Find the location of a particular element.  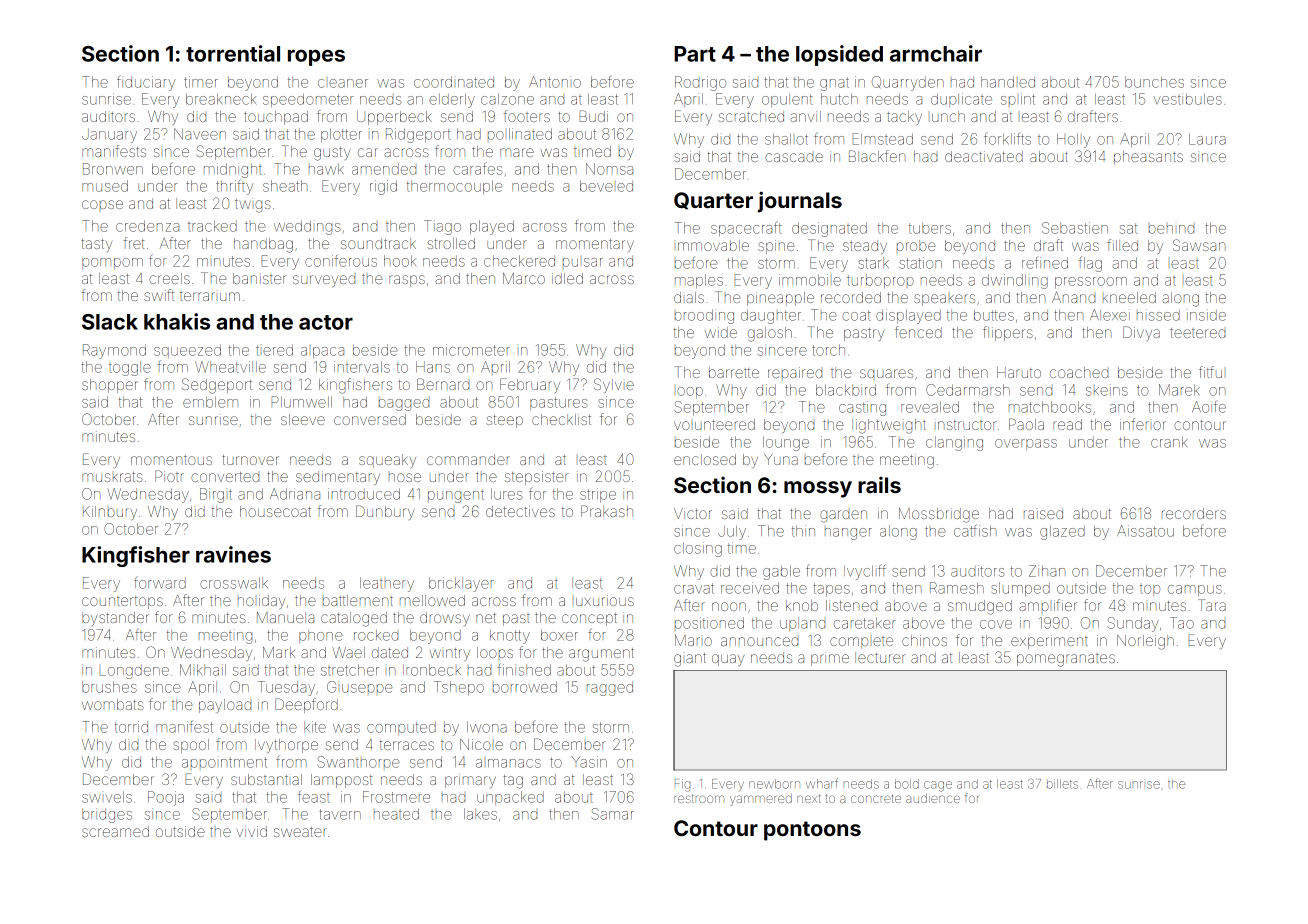

appointment is located at coordinates (224, 762).
